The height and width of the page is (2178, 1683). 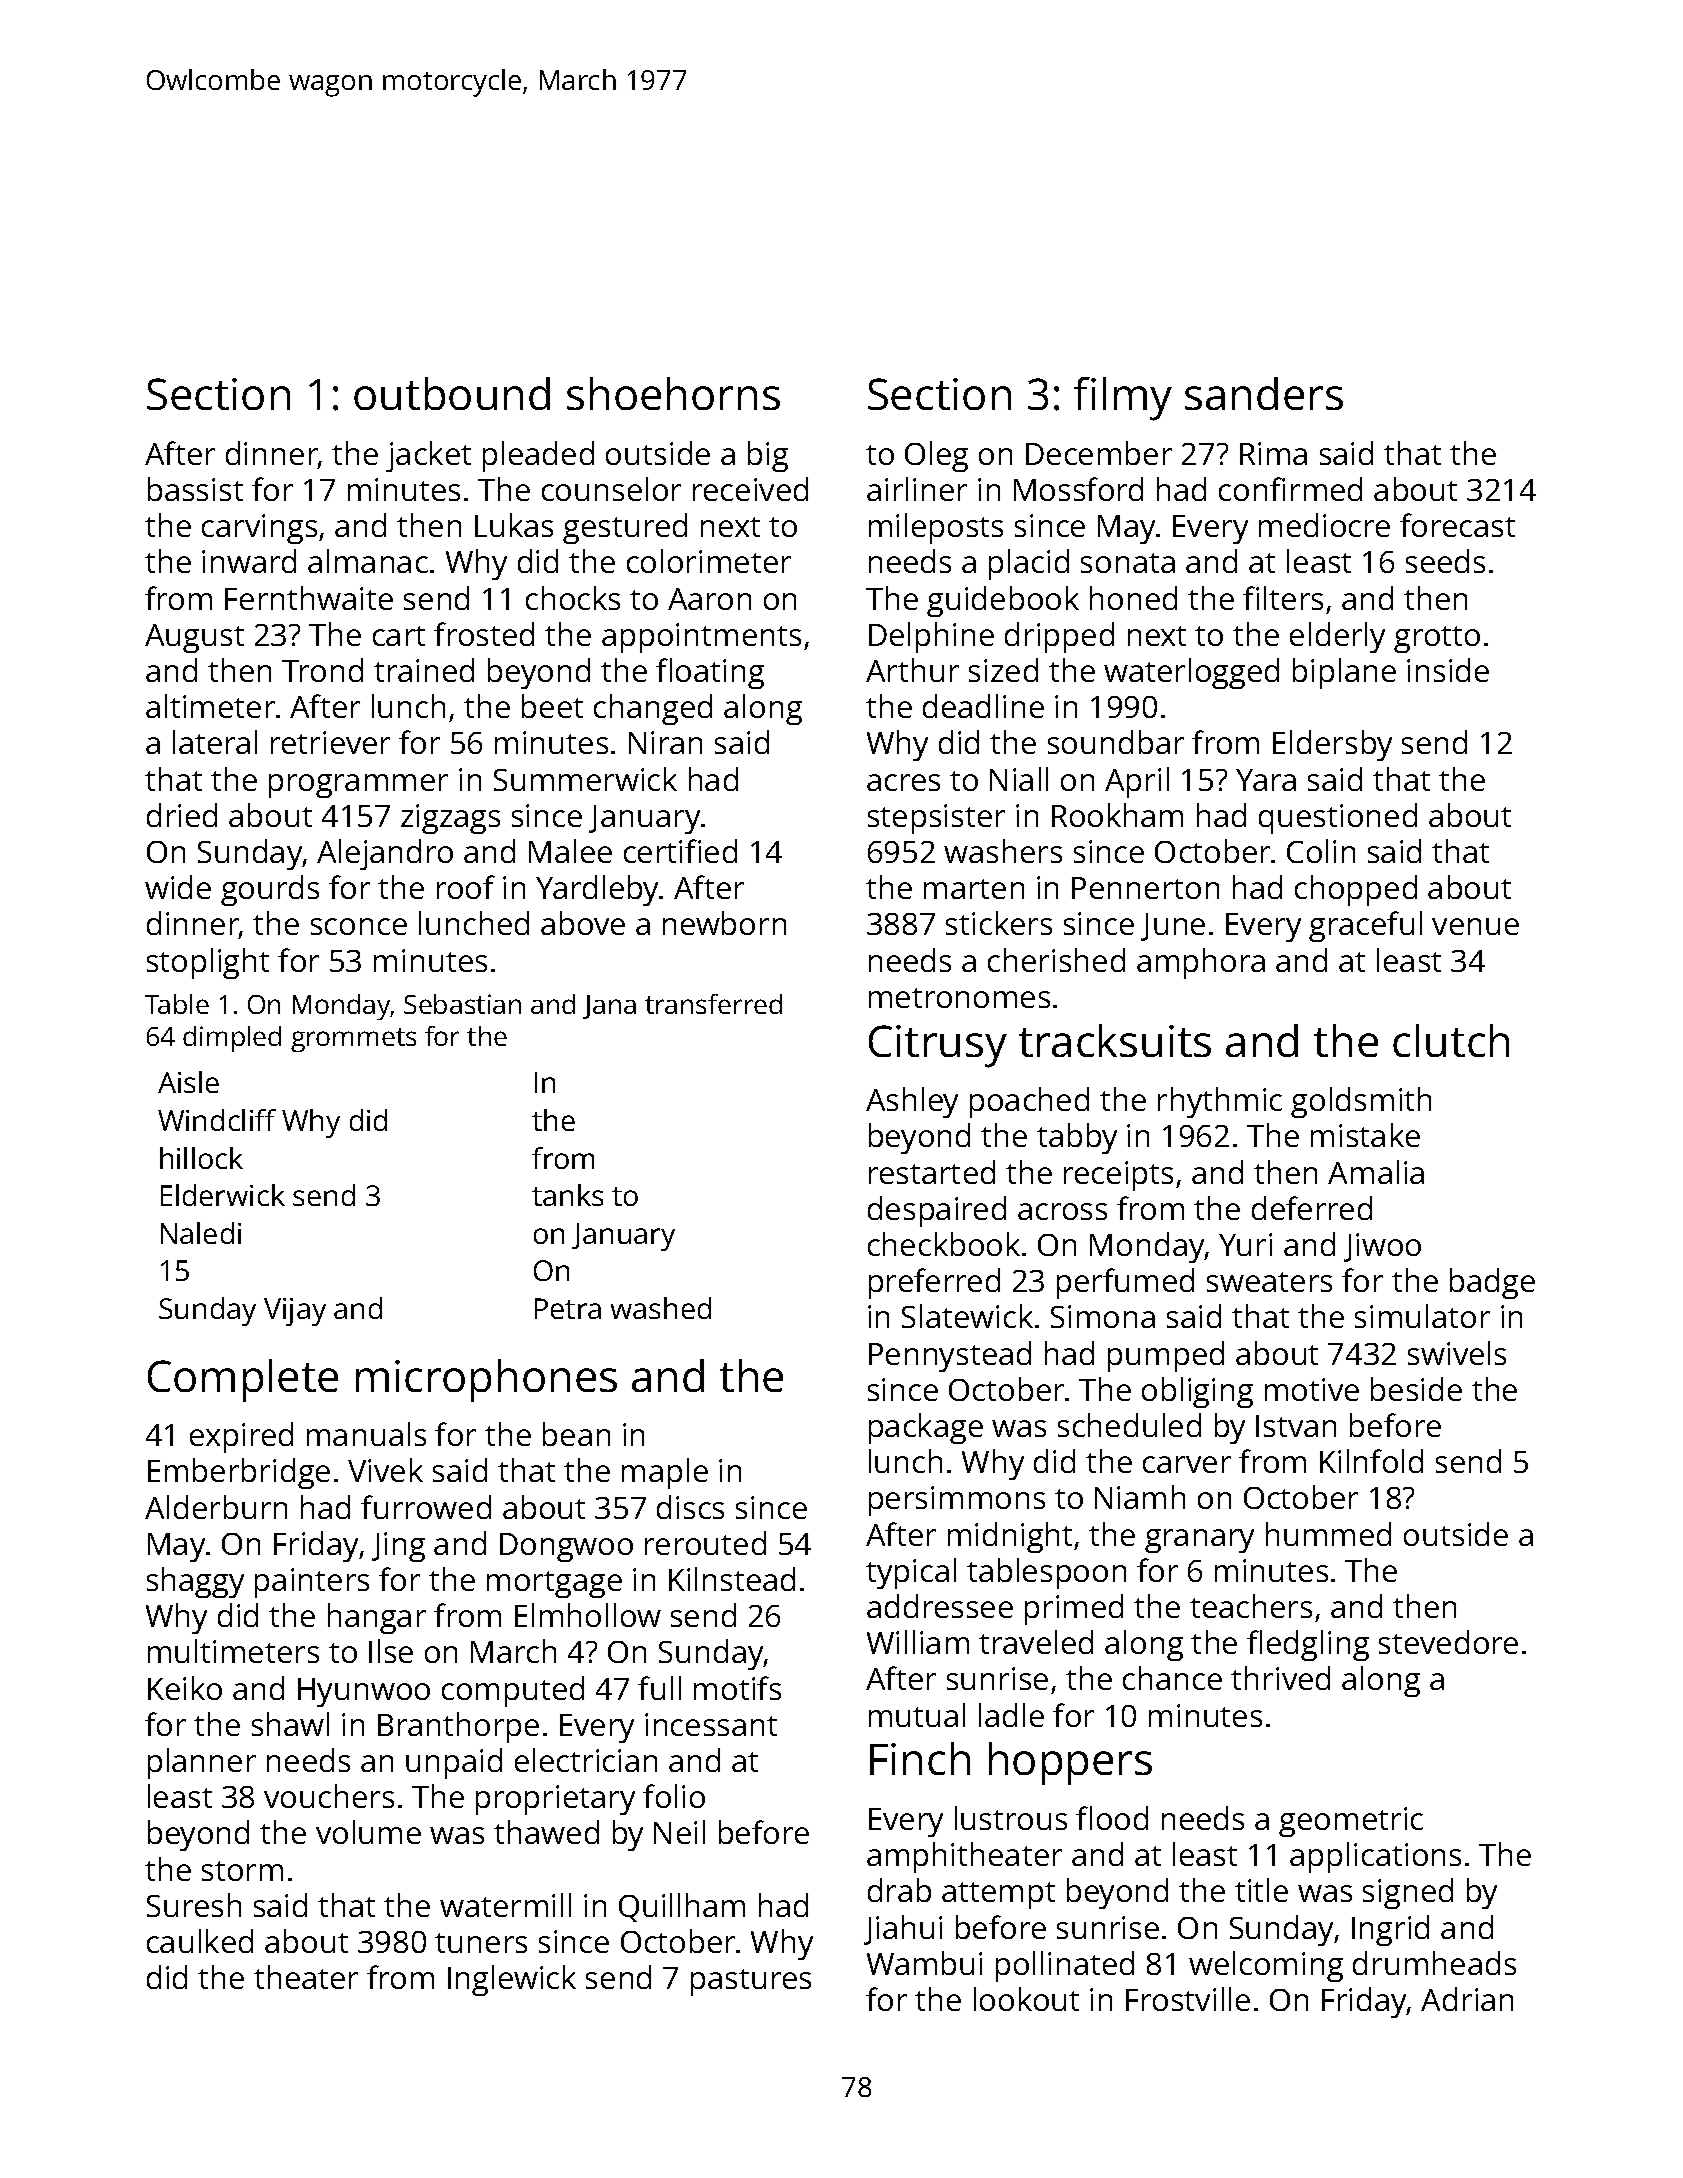 What do you see at coordinates (295, 1312) in the page?
I see `Vijay` at bounding box center [295, 1312].
